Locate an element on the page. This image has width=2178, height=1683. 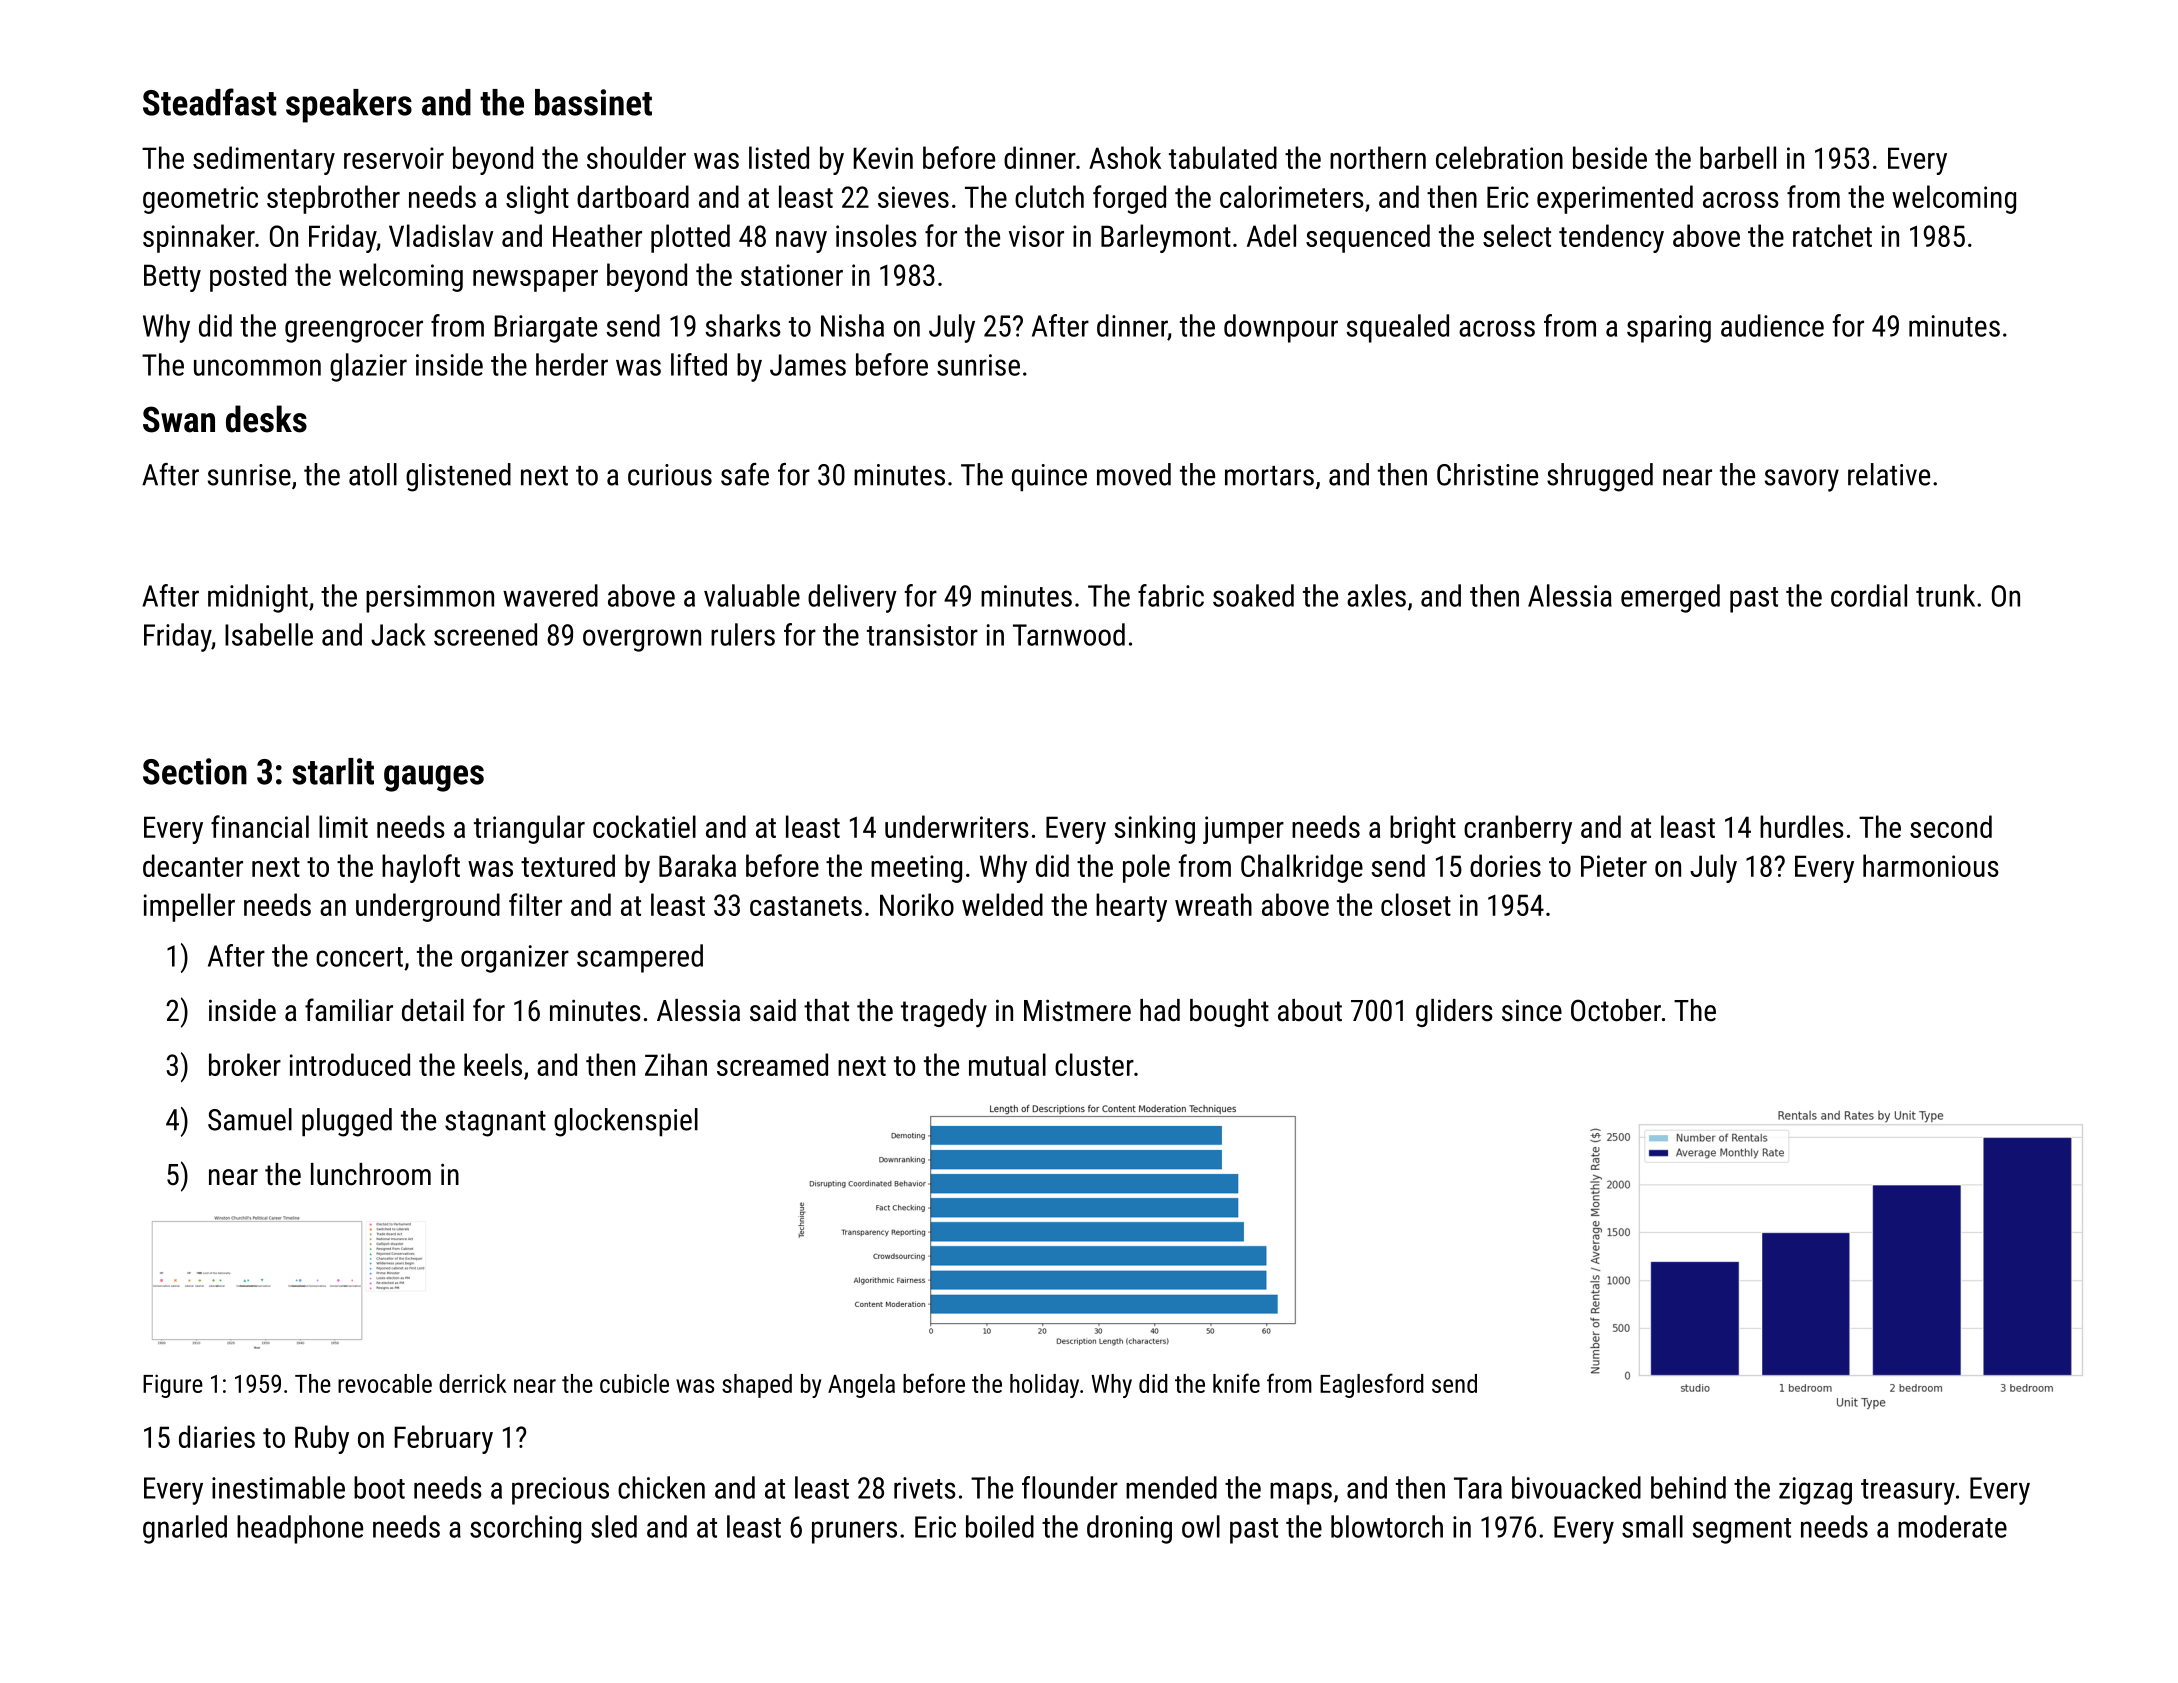
treasury is located at coordinates (1908, 1492).
